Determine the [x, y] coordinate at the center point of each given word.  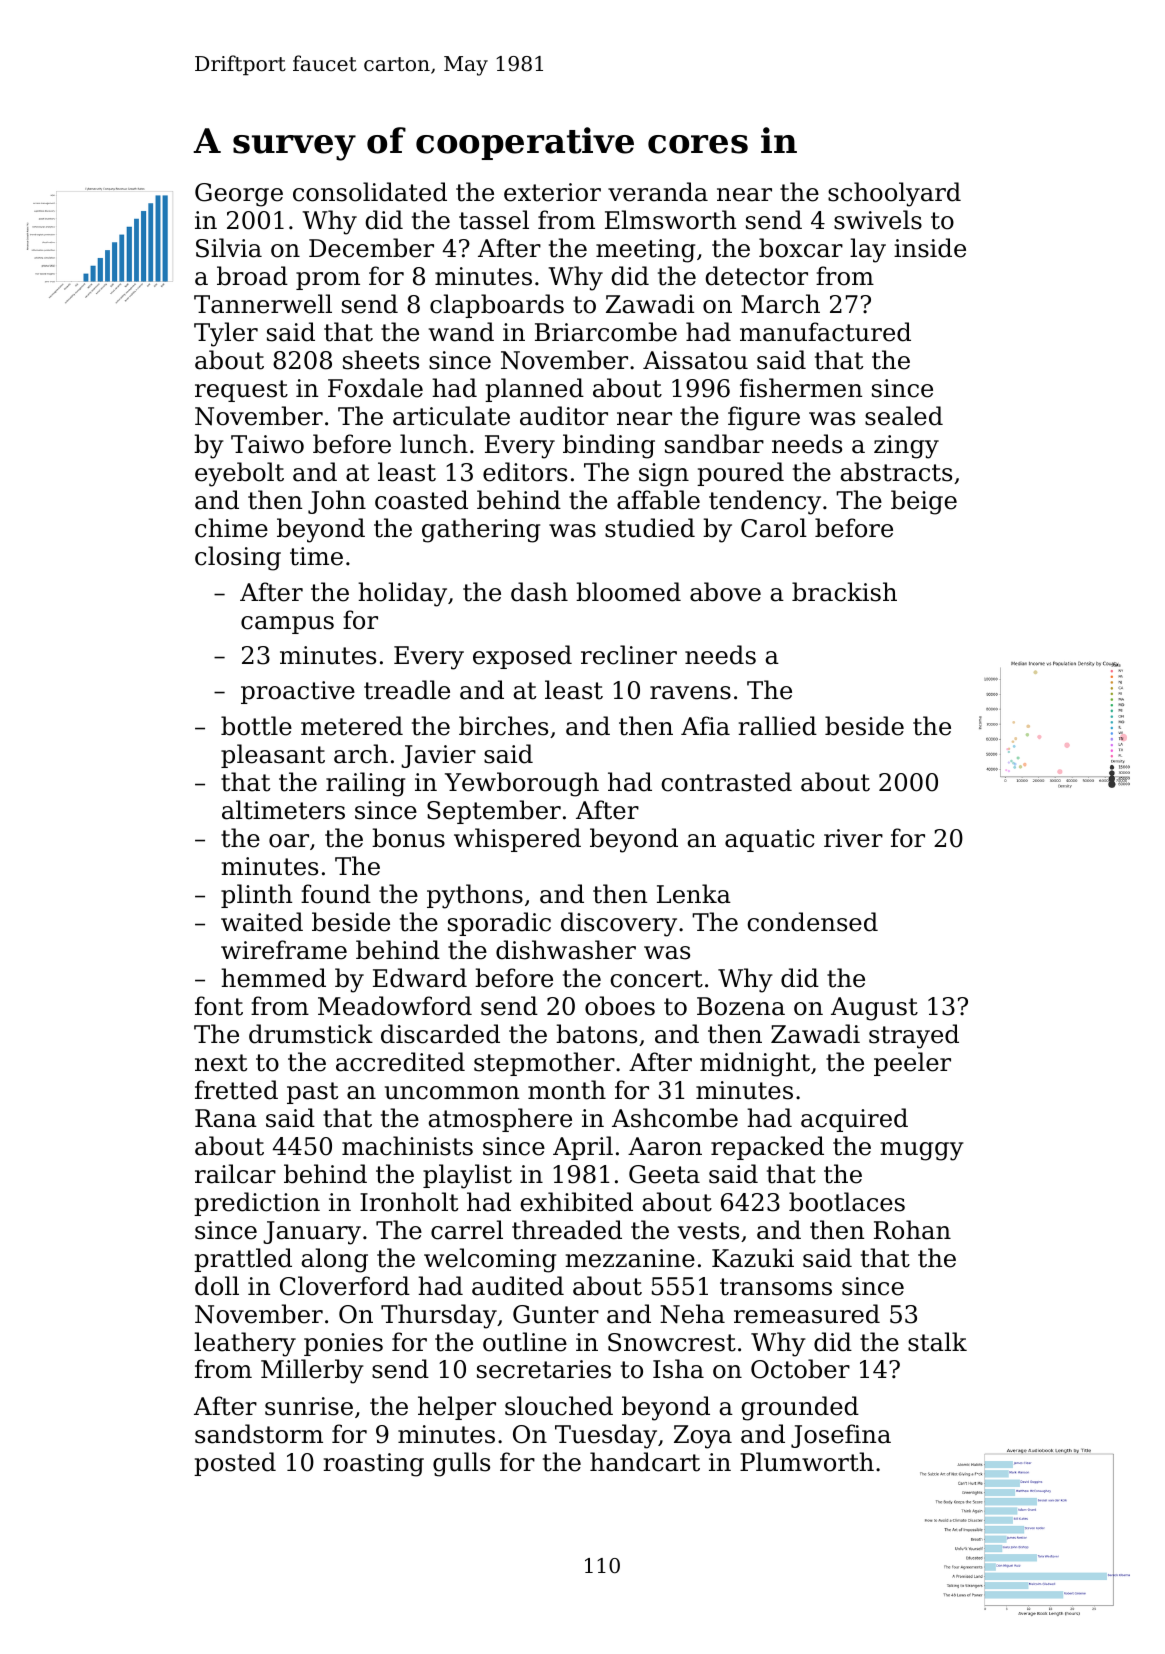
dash [539, 592]
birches [503, 726]
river [853, 838]
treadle [407, 690]
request [241, 391]
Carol [774, 528]
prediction [257, 1204]
